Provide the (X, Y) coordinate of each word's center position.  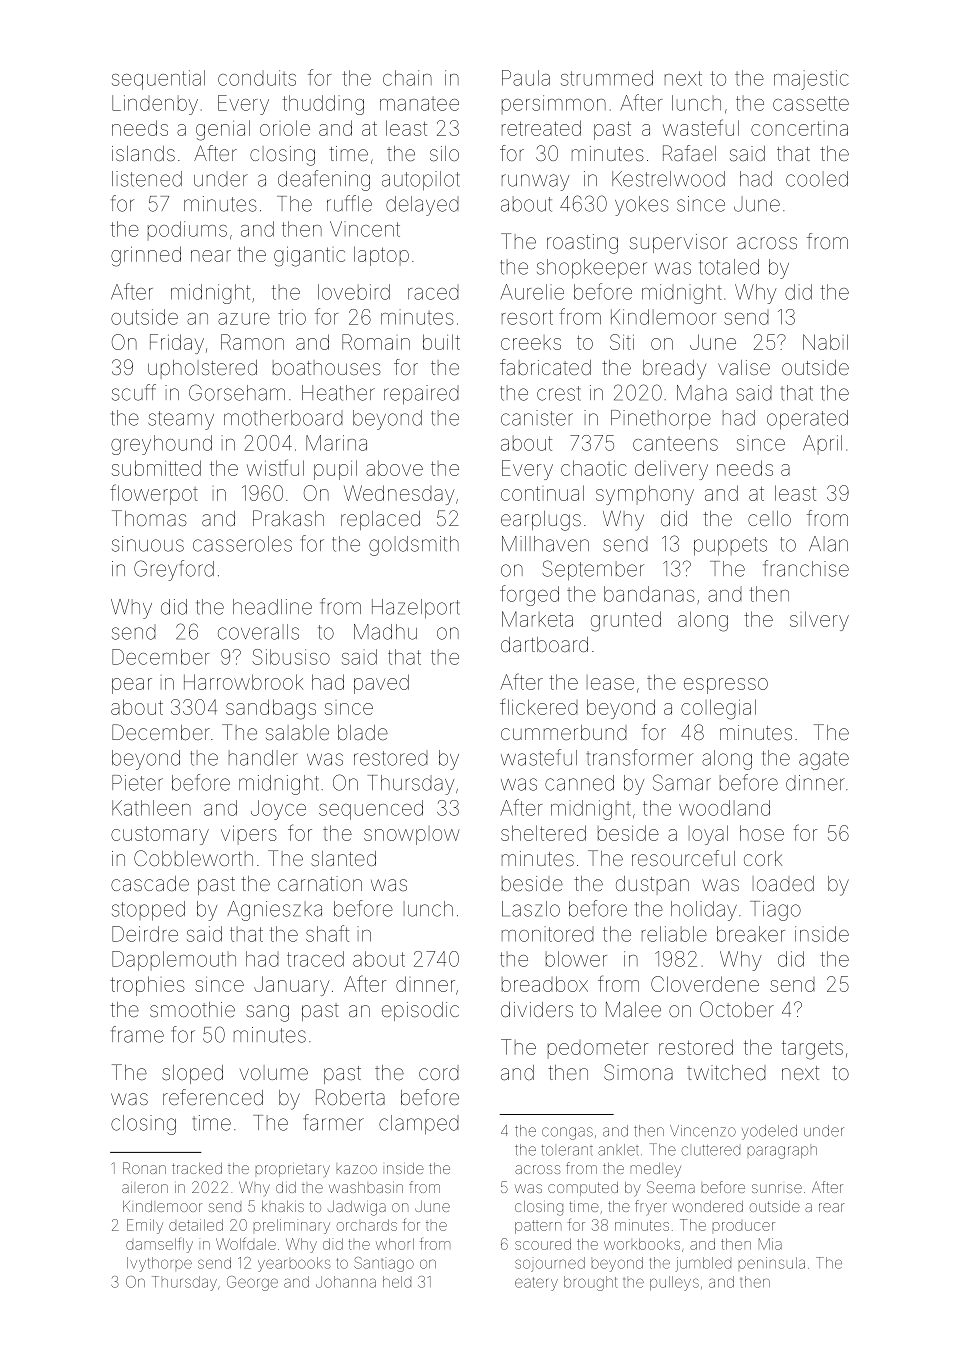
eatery (536, 1284)
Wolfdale (246, 1243)
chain (407, 78)
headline (272, 607)
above (394, 468)
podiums (187, 230)
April (822, 444)
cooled (817, 179)
